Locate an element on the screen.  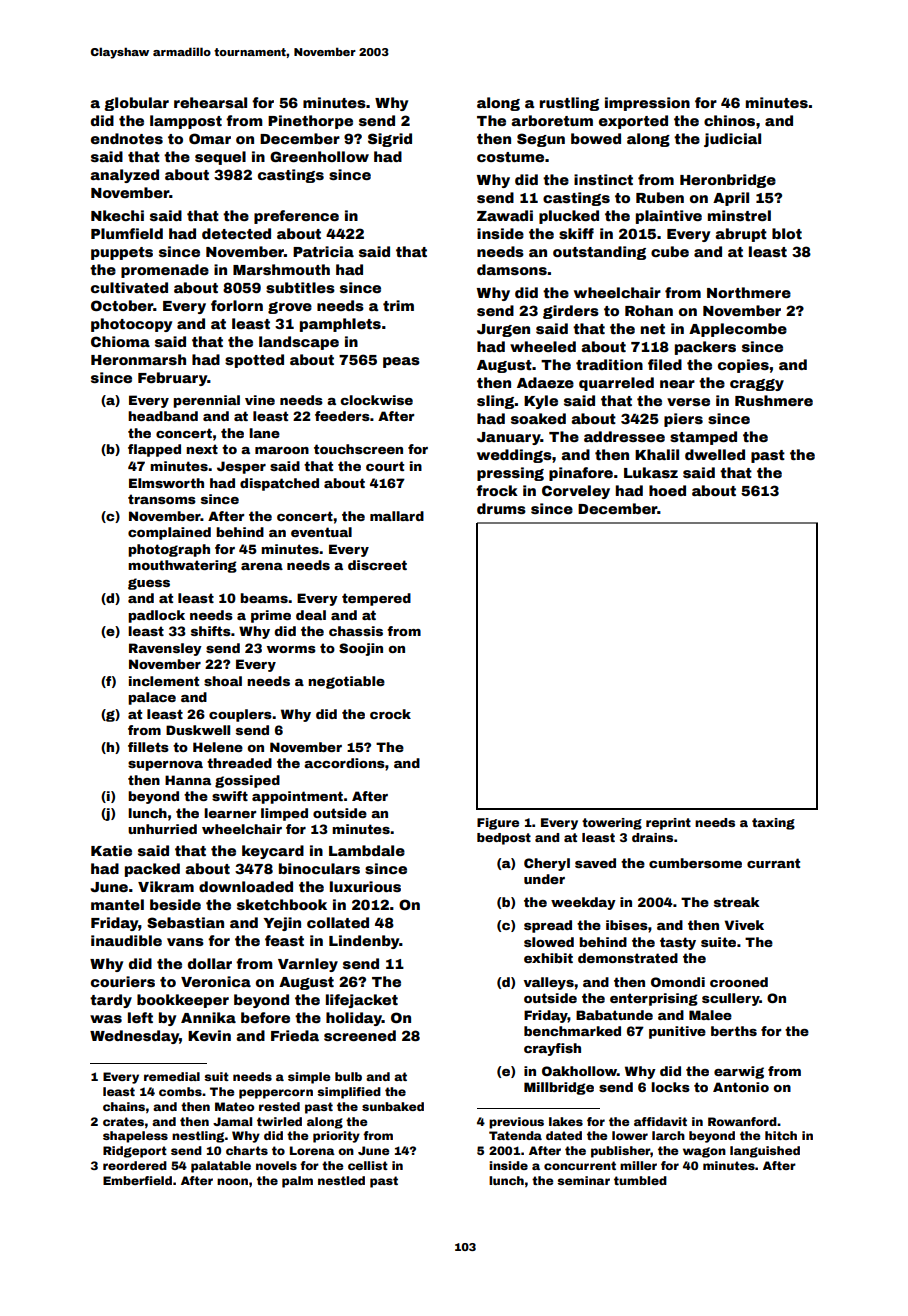
Nkechi is located at coordinates (117, 215).
